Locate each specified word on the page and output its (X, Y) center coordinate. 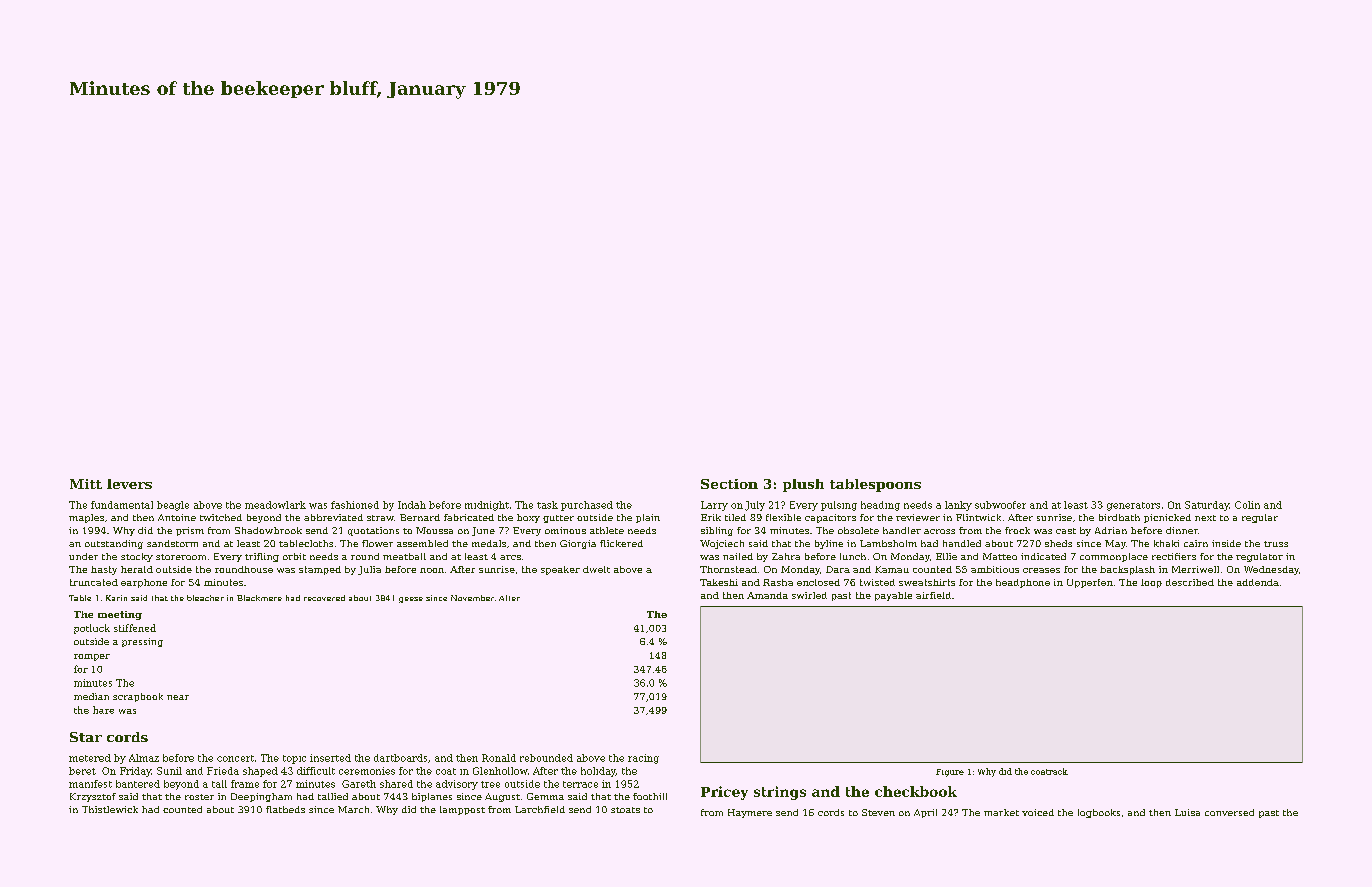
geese (411, 600)
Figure (950, 773)
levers (129, 484)
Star (86, 737)
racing (643, 759)
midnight (487, 506)
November (472, 598)
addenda (1258, 582)
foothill (650, 796)
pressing (142, 642)
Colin (1247, 505)
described (1190, 582)
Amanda (767, 595)
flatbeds (285, 809)
